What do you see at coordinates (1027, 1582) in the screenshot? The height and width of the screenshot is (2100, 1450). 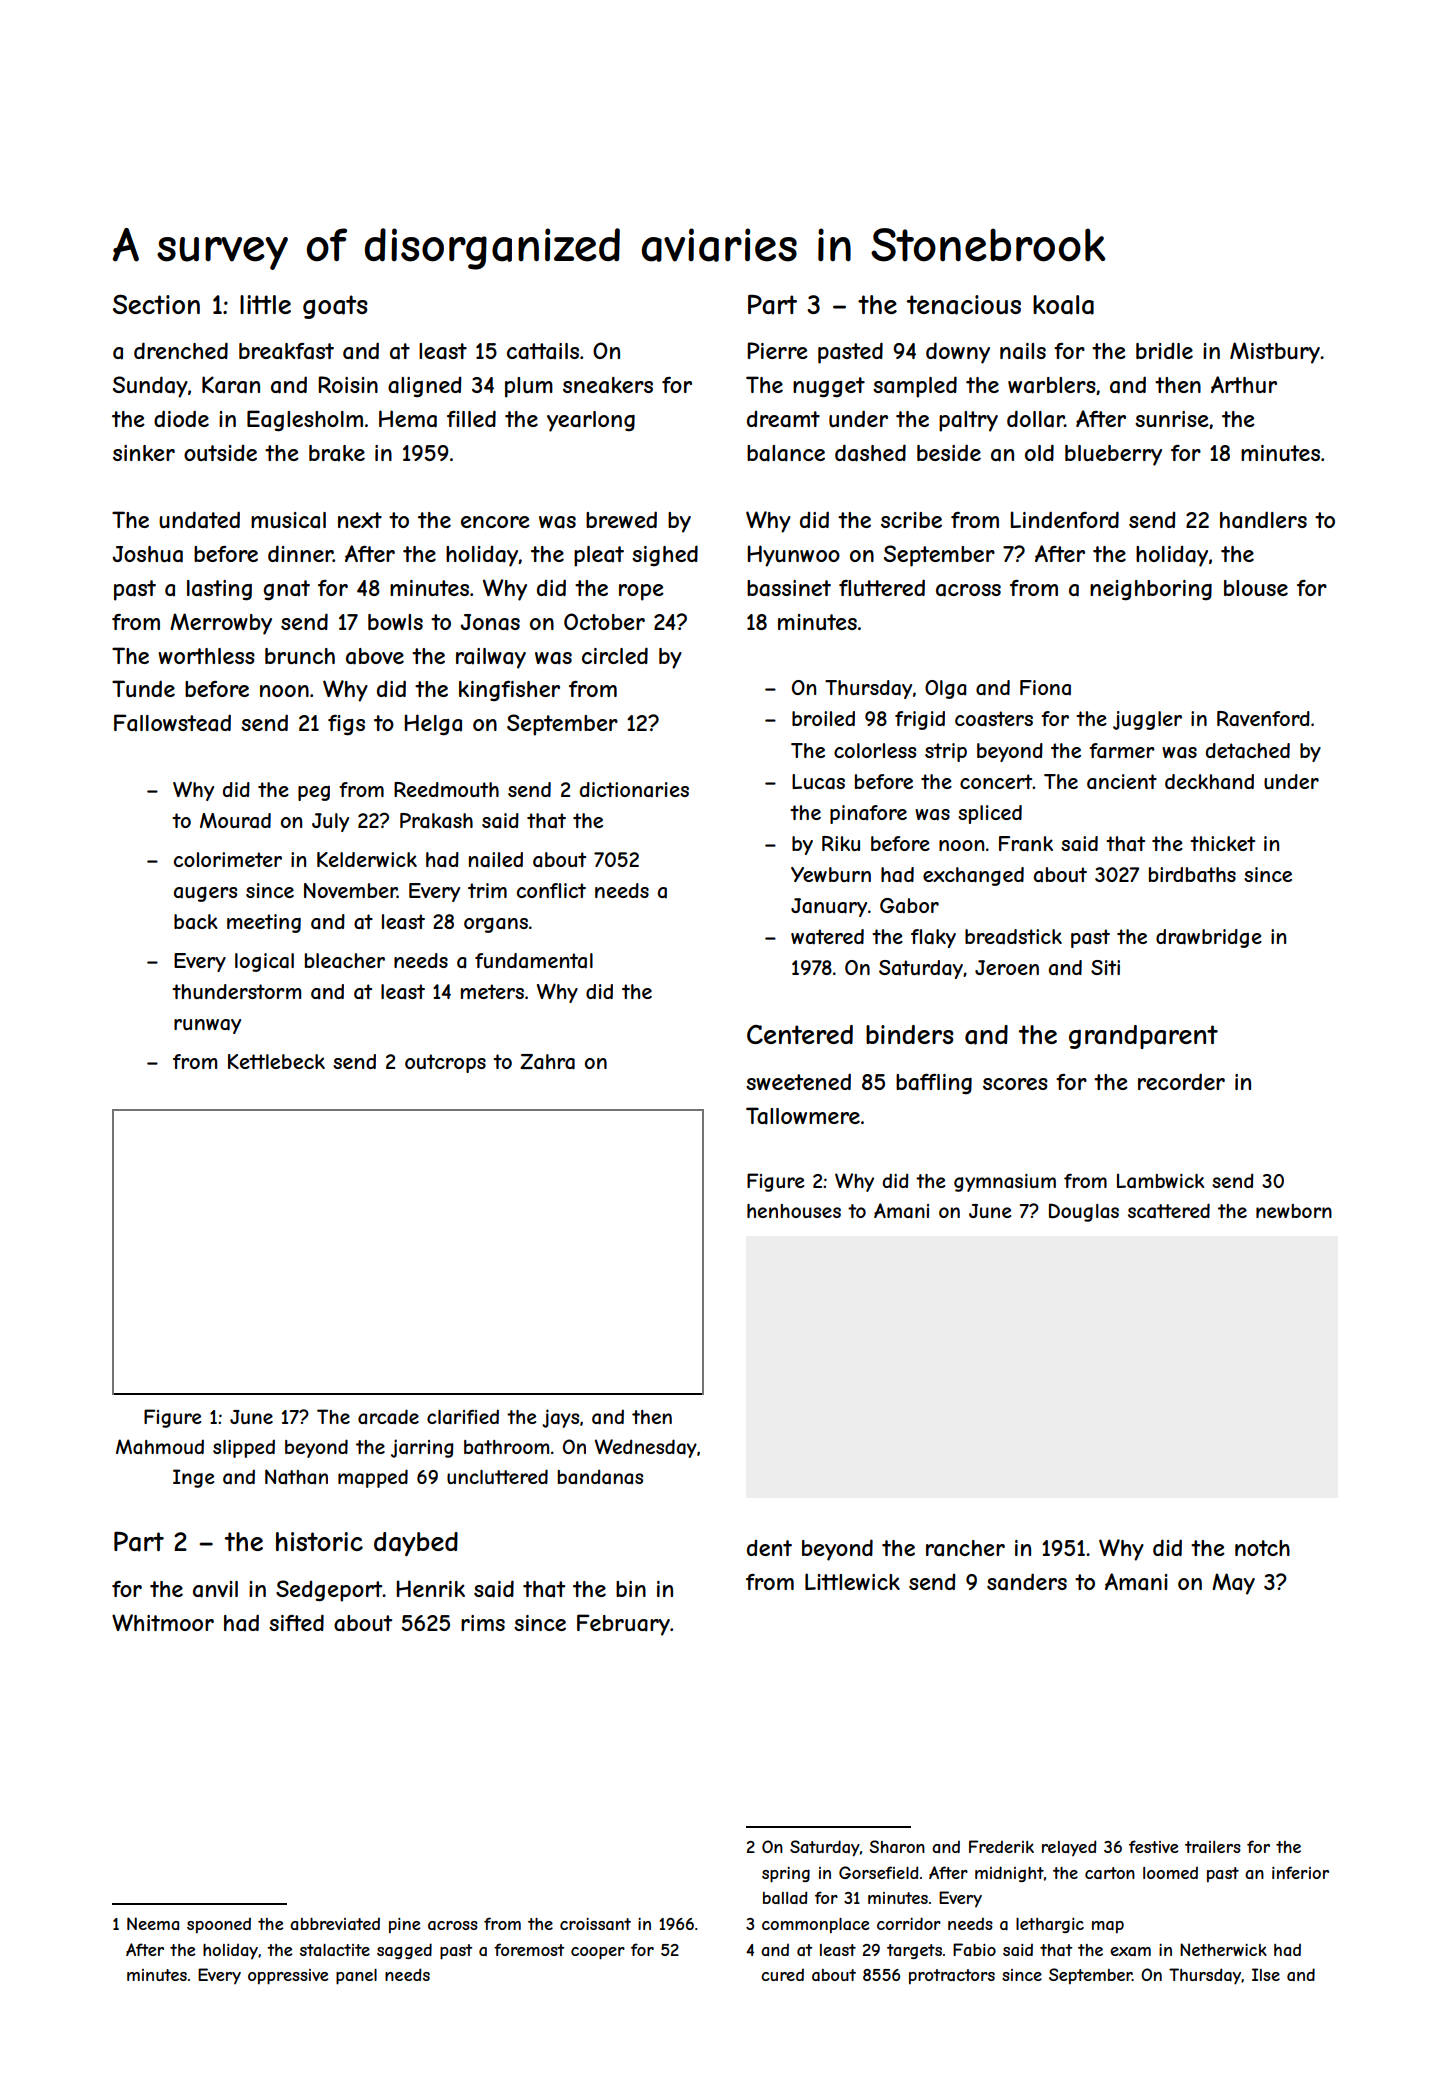 I see `sanders` at bounding box center [1027, 1582].
